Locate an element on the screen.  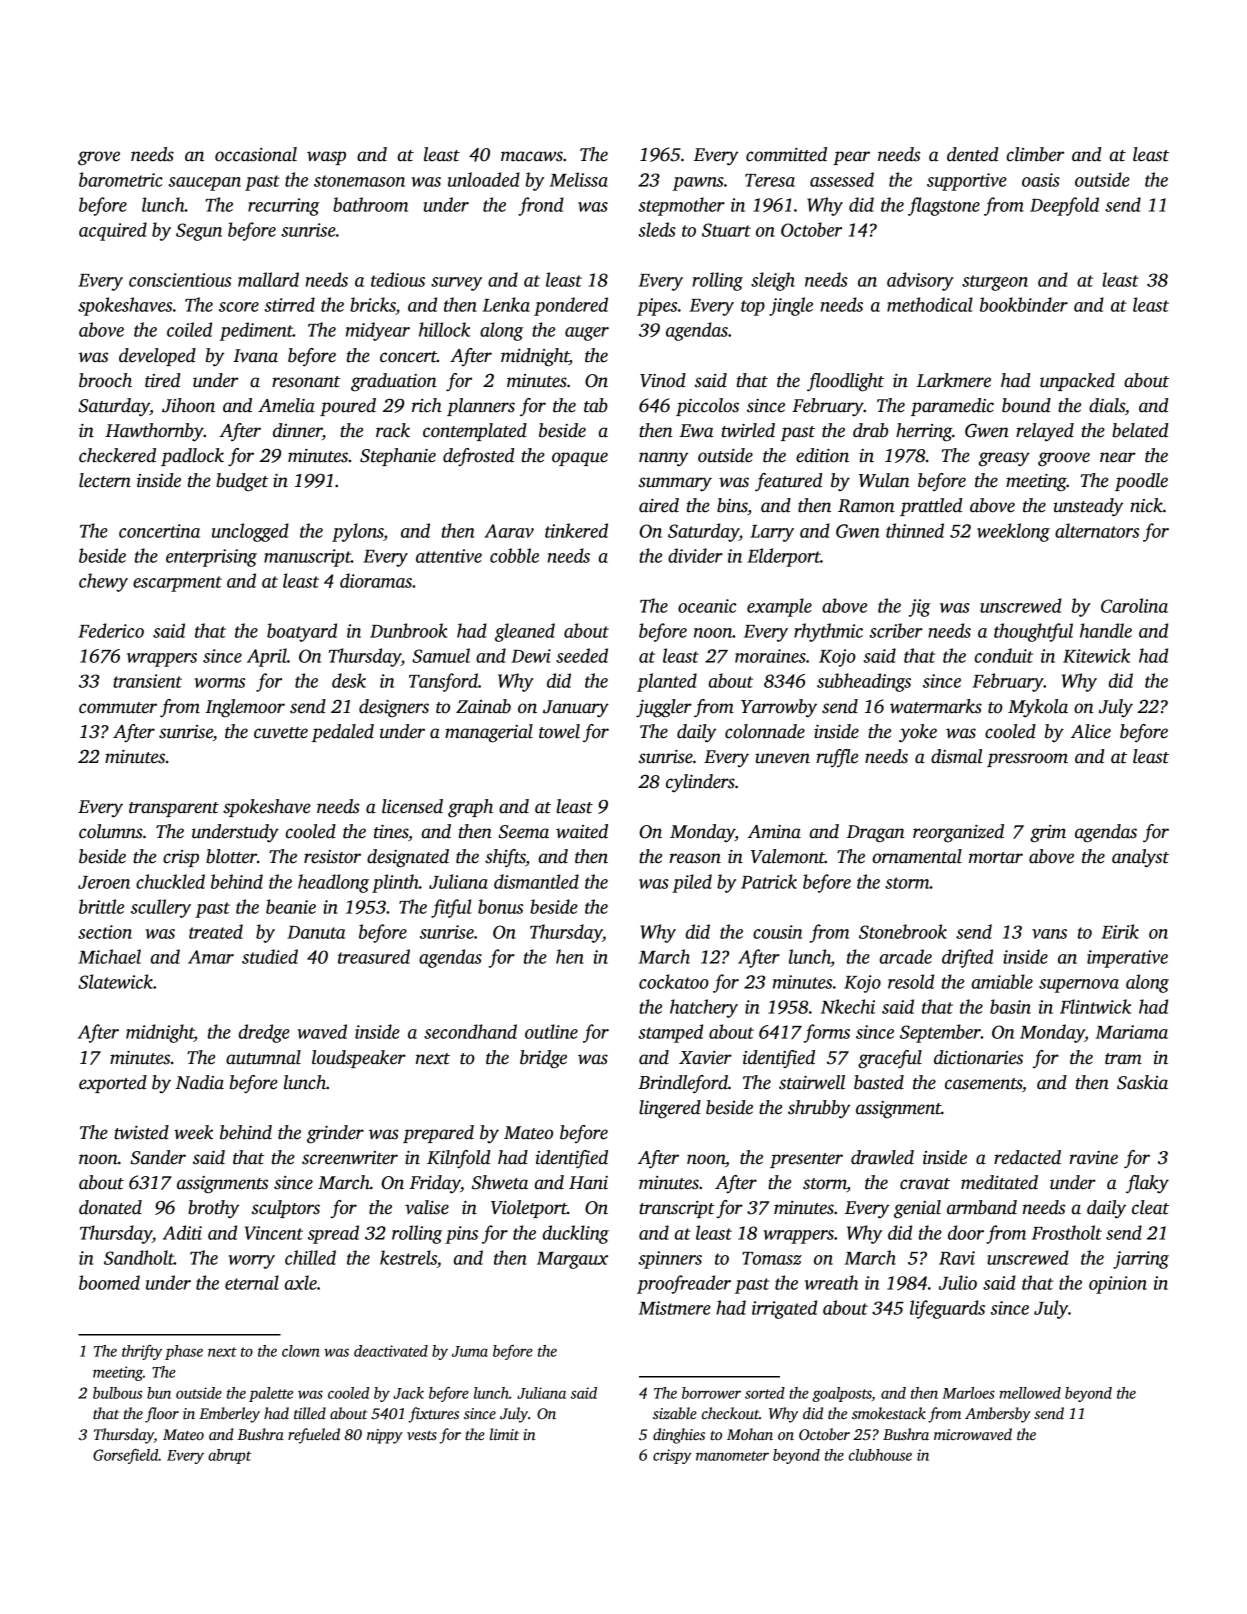
chewy is located at coordinates (103, 582).
